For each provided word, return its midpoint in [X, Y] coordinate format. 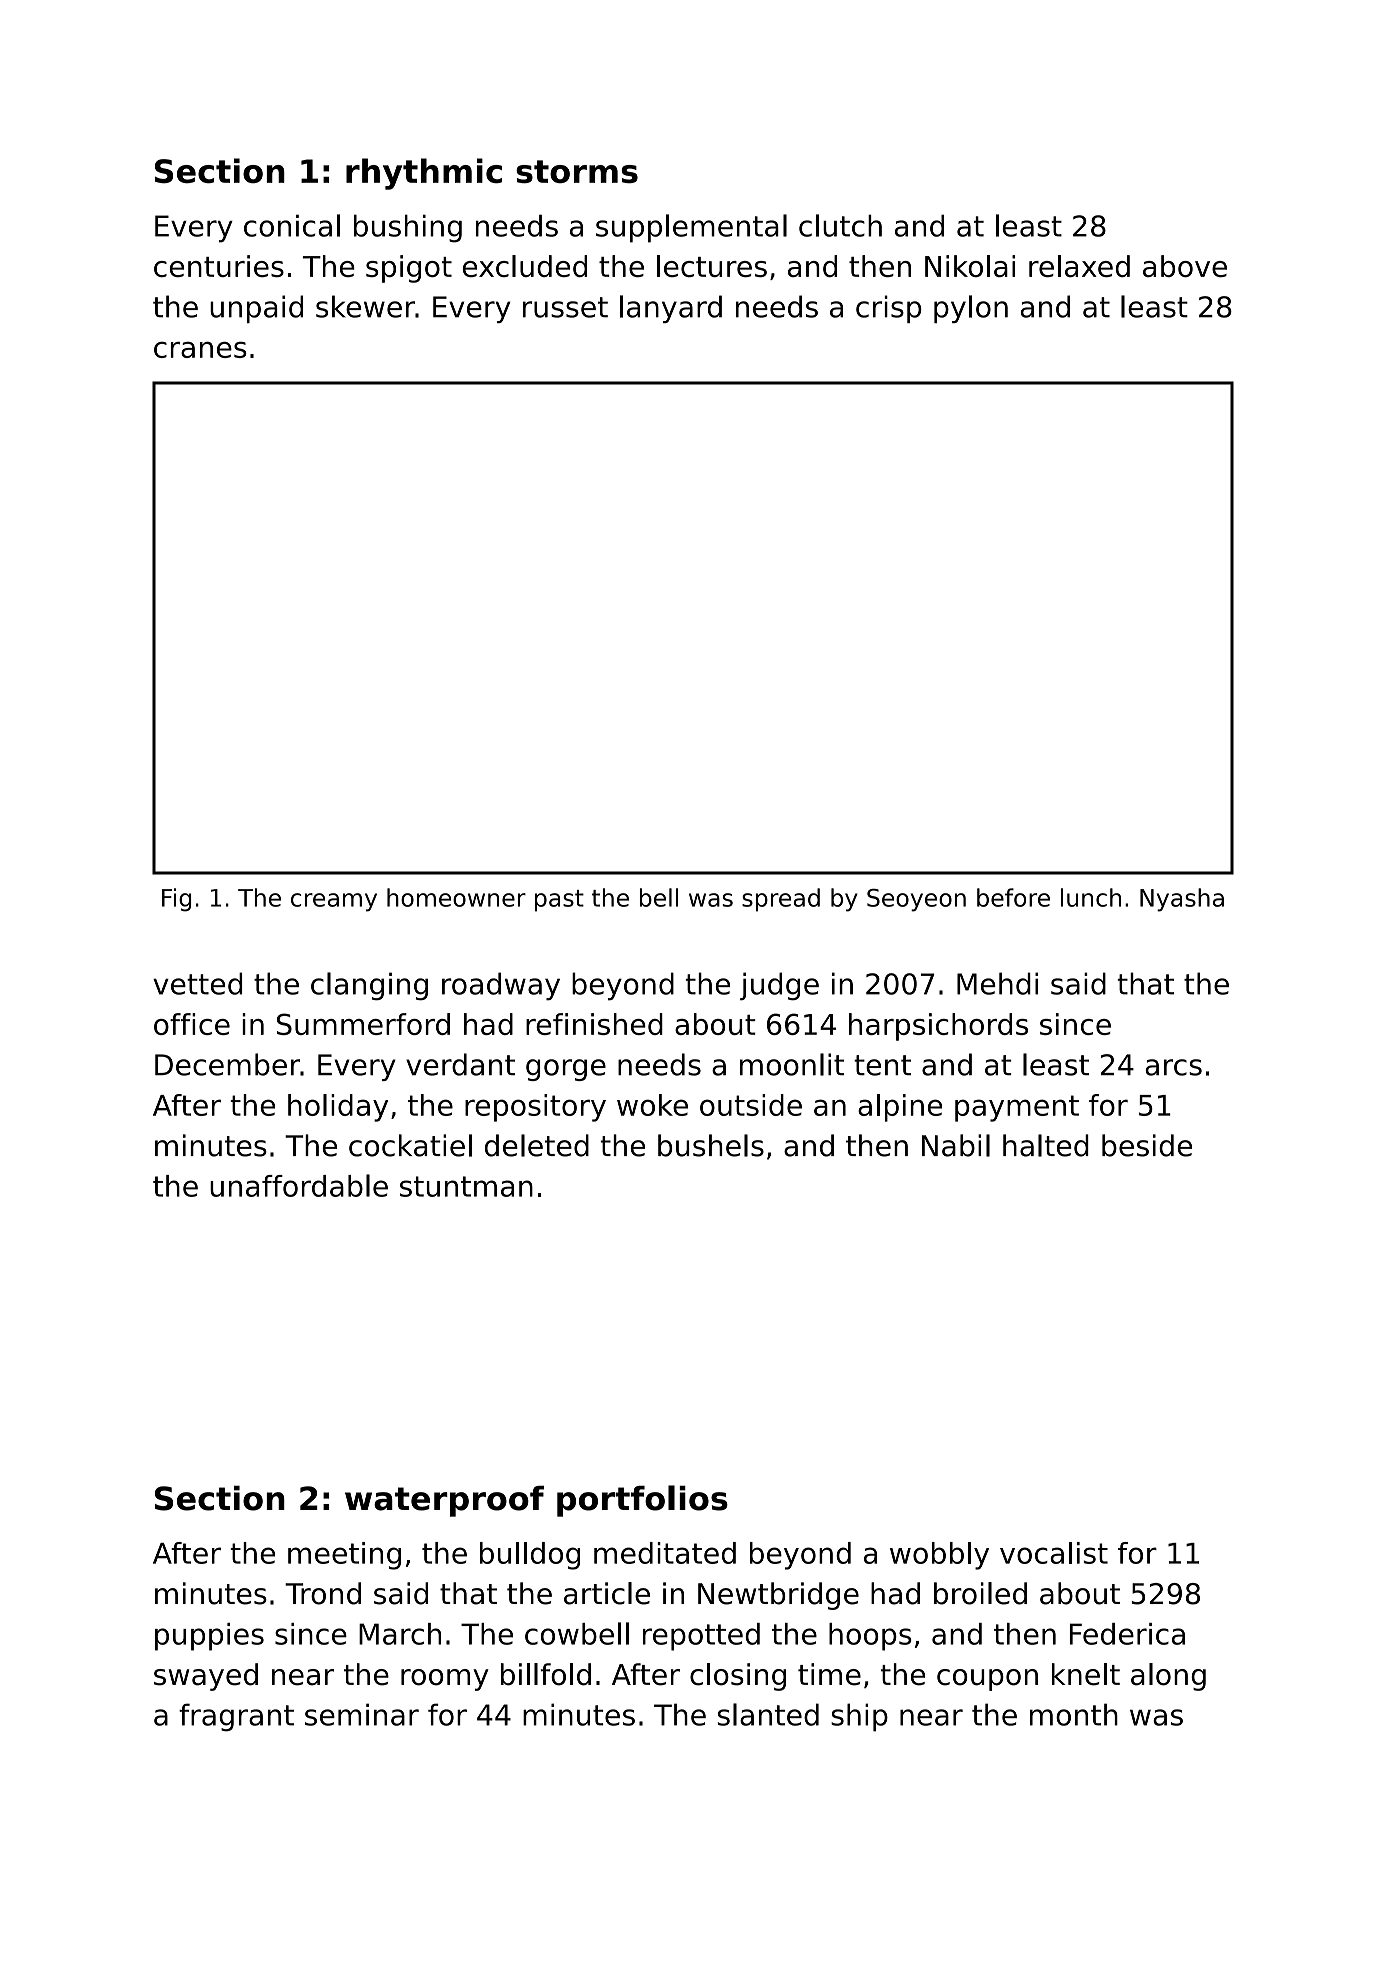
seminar [362, 1714]
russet [565, 307]
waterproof [444, 1501]
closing [738, 1677]
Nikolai [970, 266]
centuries [219, 266]
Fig [176, 900]
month [1074, 1714]
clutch [840, 225]
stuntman [466, 1186]
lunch [1091, 897]
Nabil [956, 1145]
